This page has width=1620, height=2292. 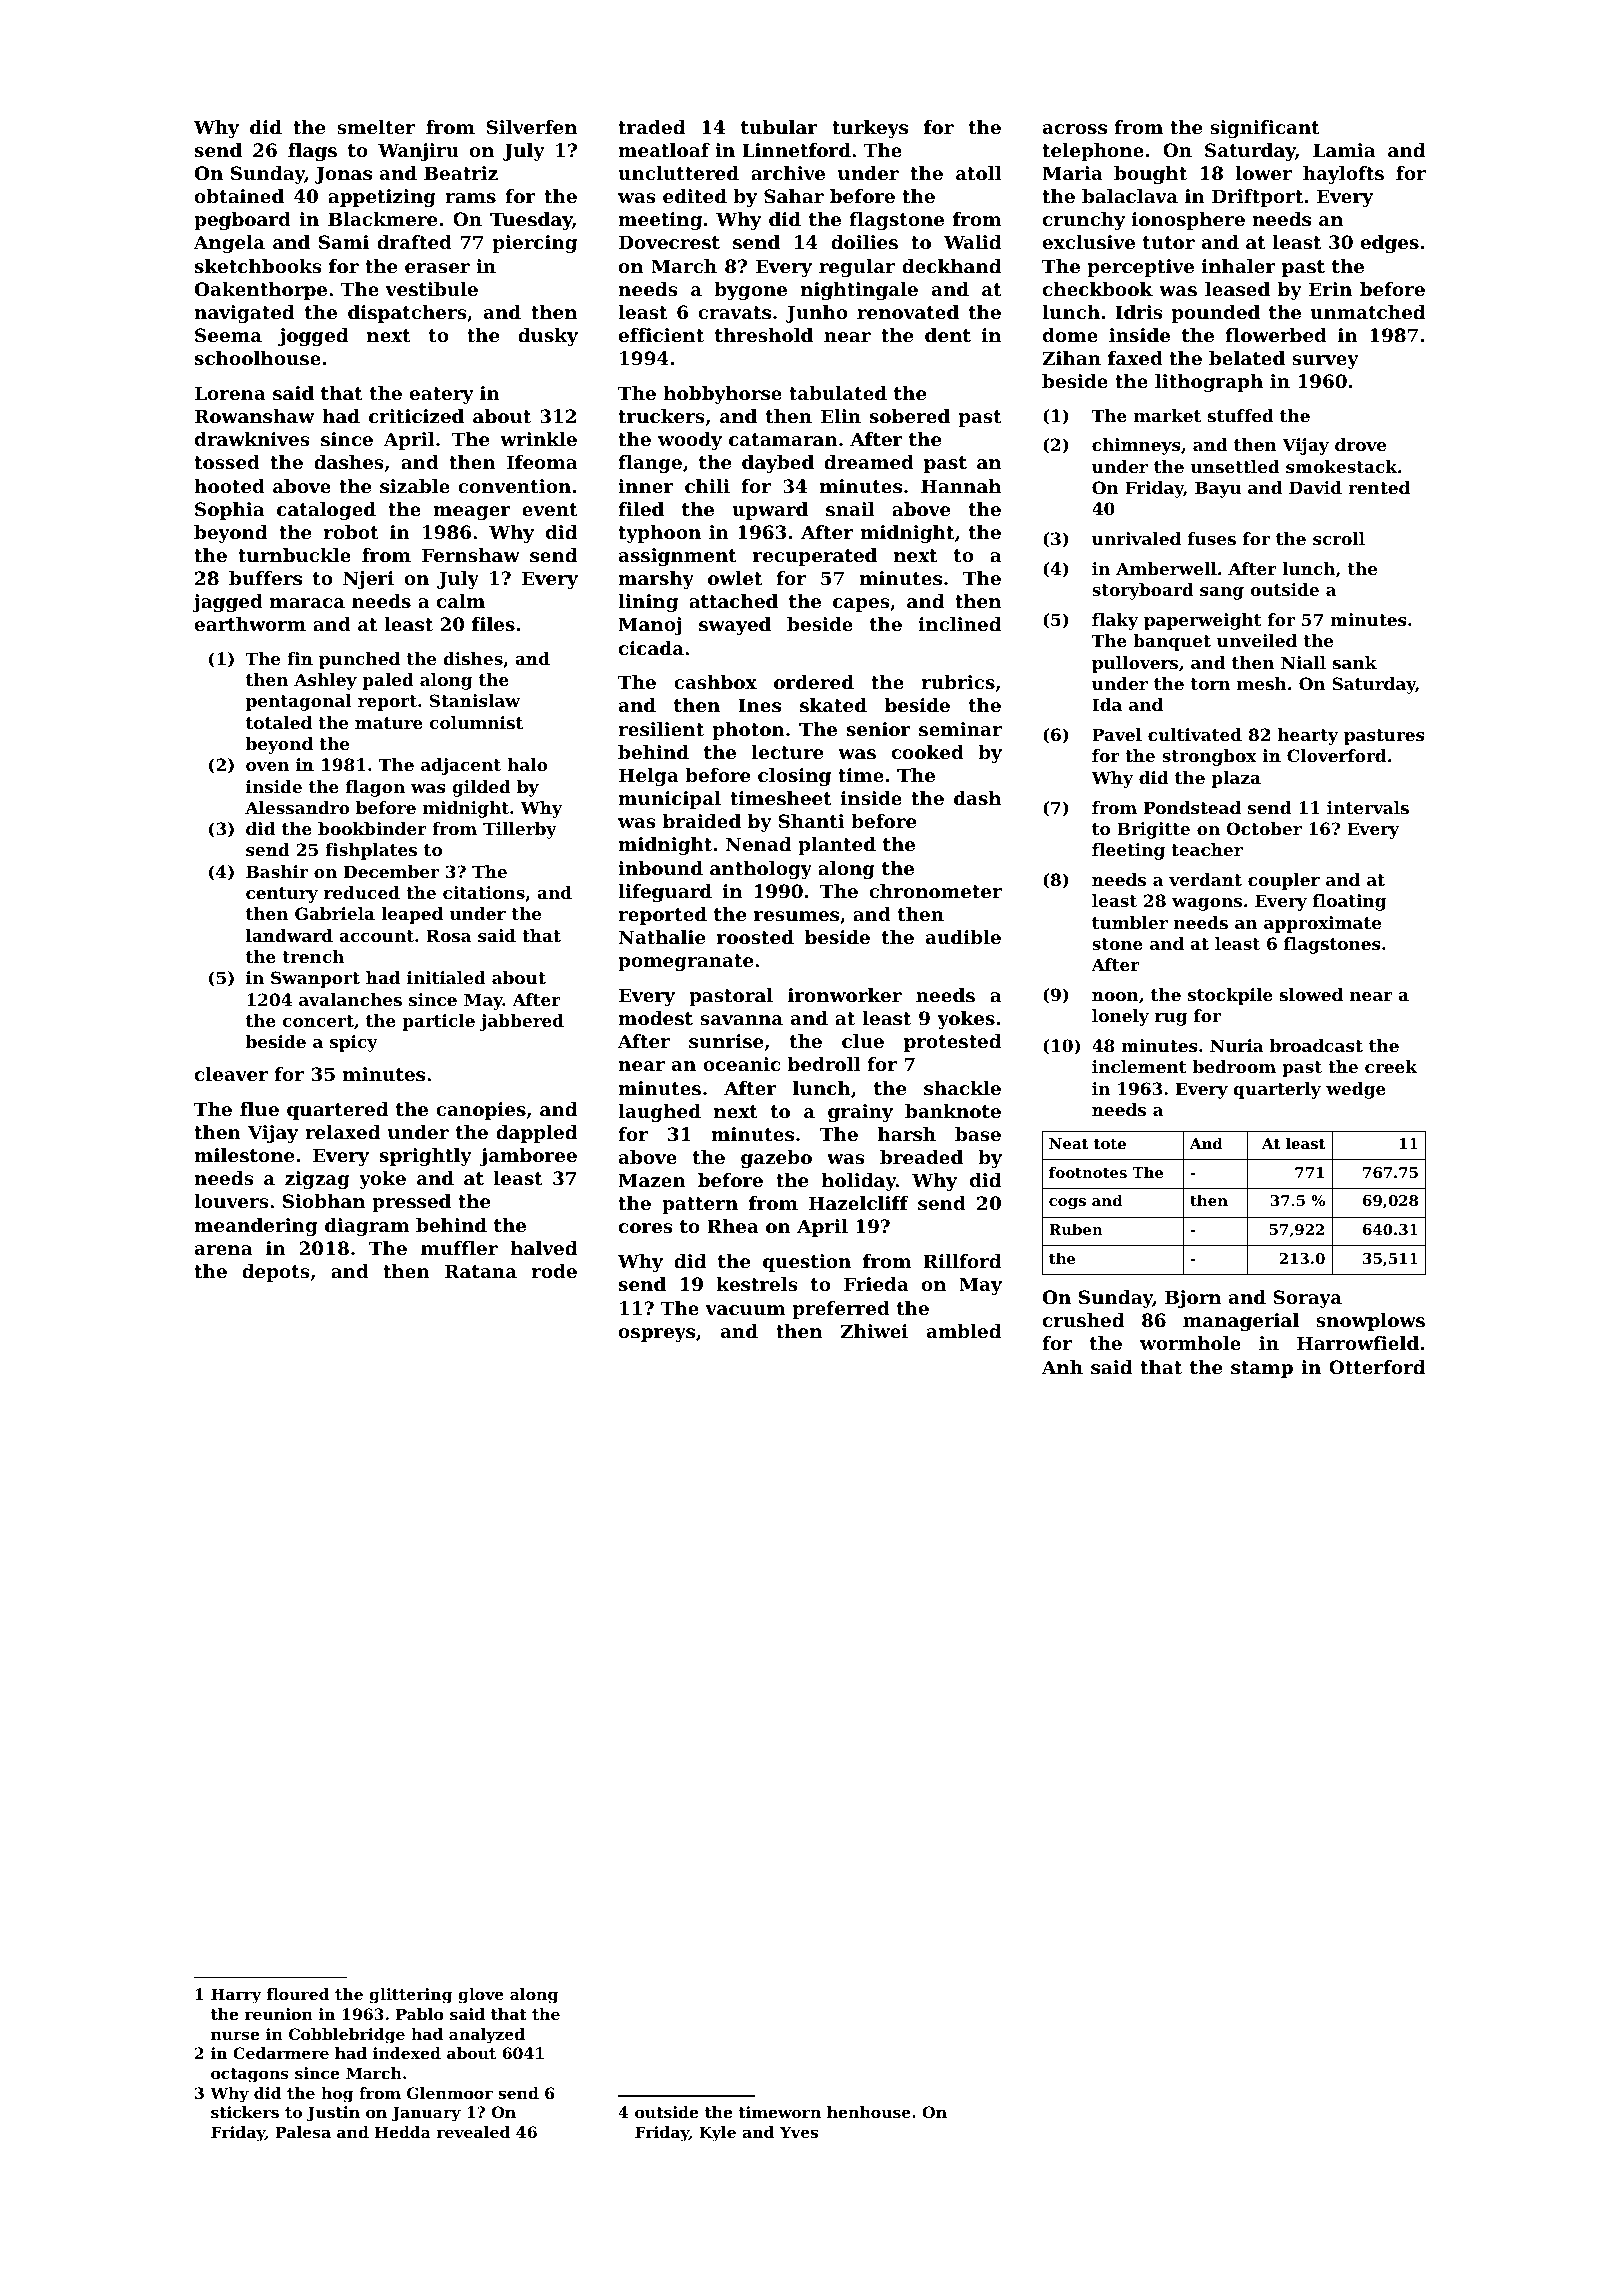 What do you see at coordinates (531, 127) in the page?
I see `Silverfen` at bounding box center [531, 127].
